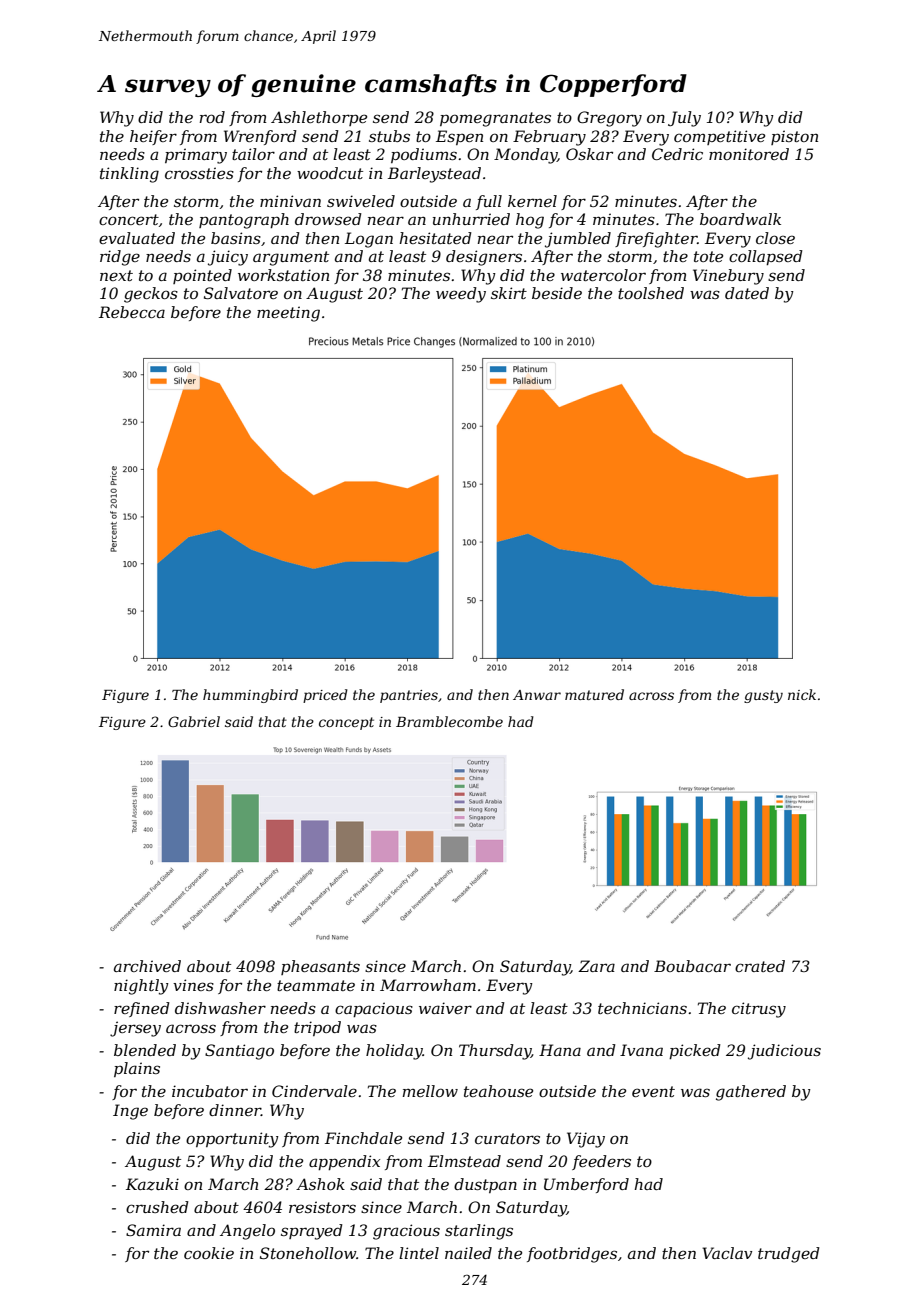 This screenshot has height=1308, width=924. Describe the element at coordinates (641, 1050) in the screenshot. I see `Ivana` at that location.
